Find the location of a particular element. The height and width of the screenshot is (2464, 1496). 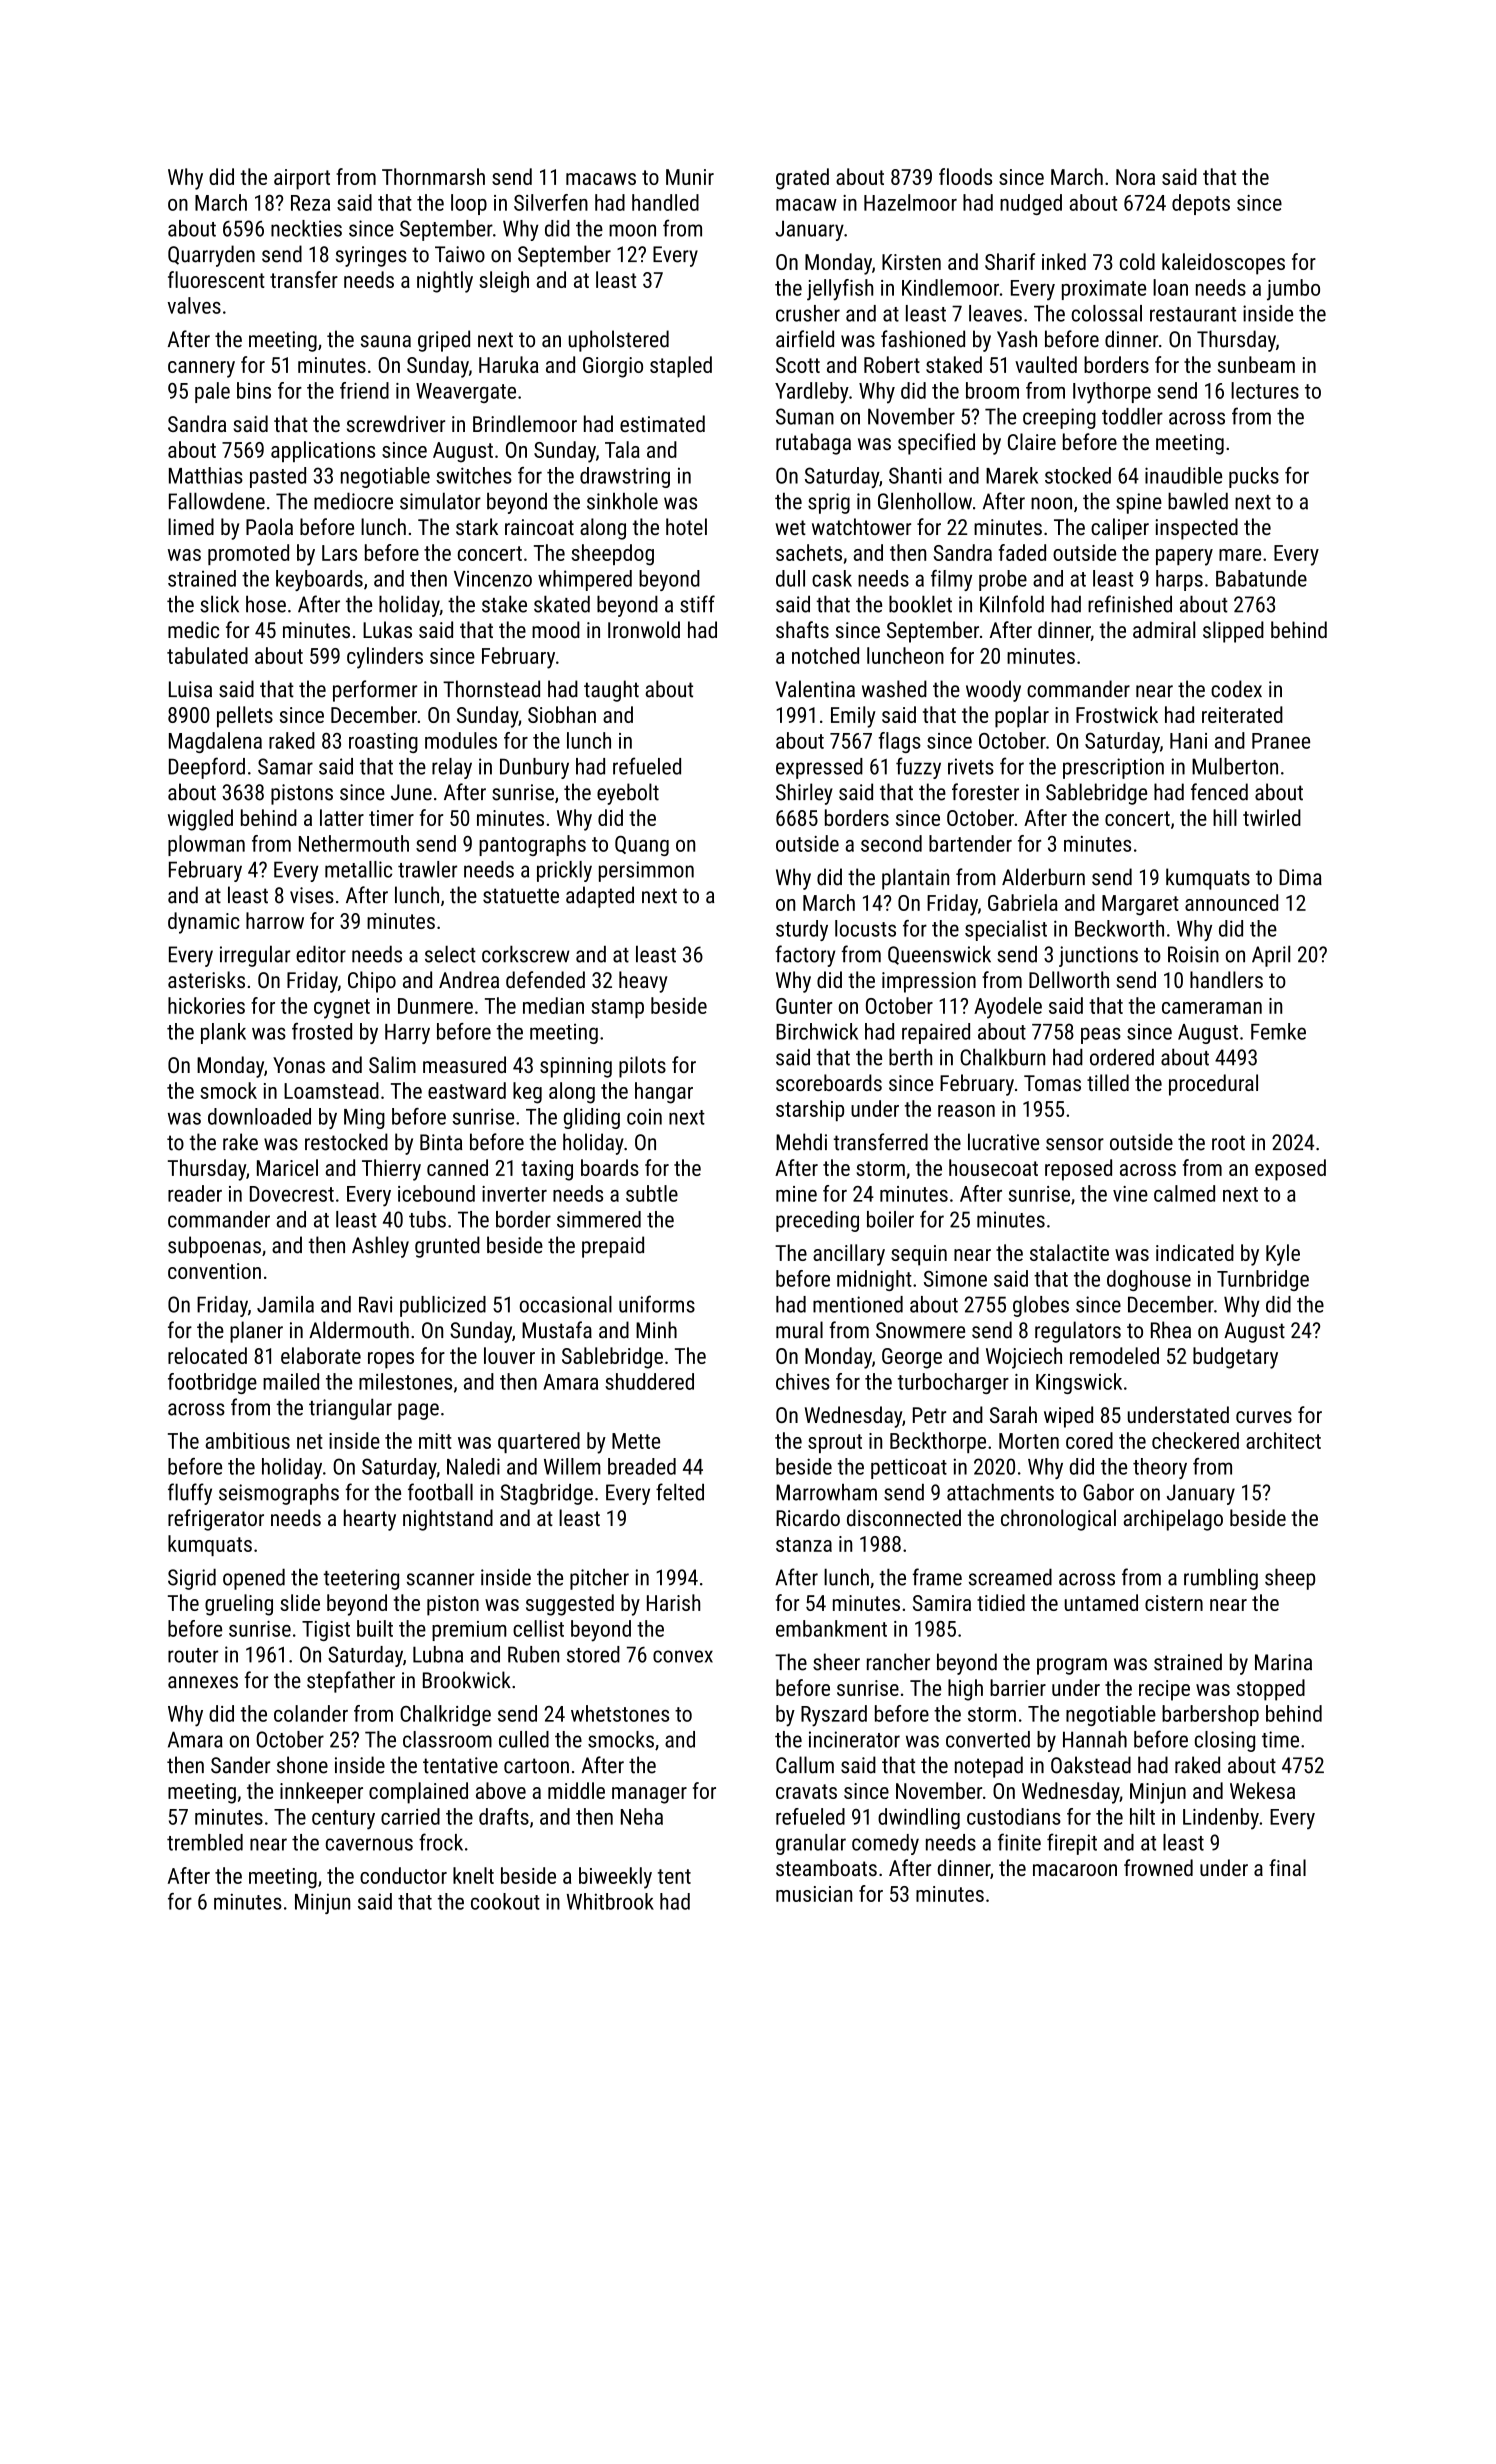

hotel is located at coordinates (686, 526).
